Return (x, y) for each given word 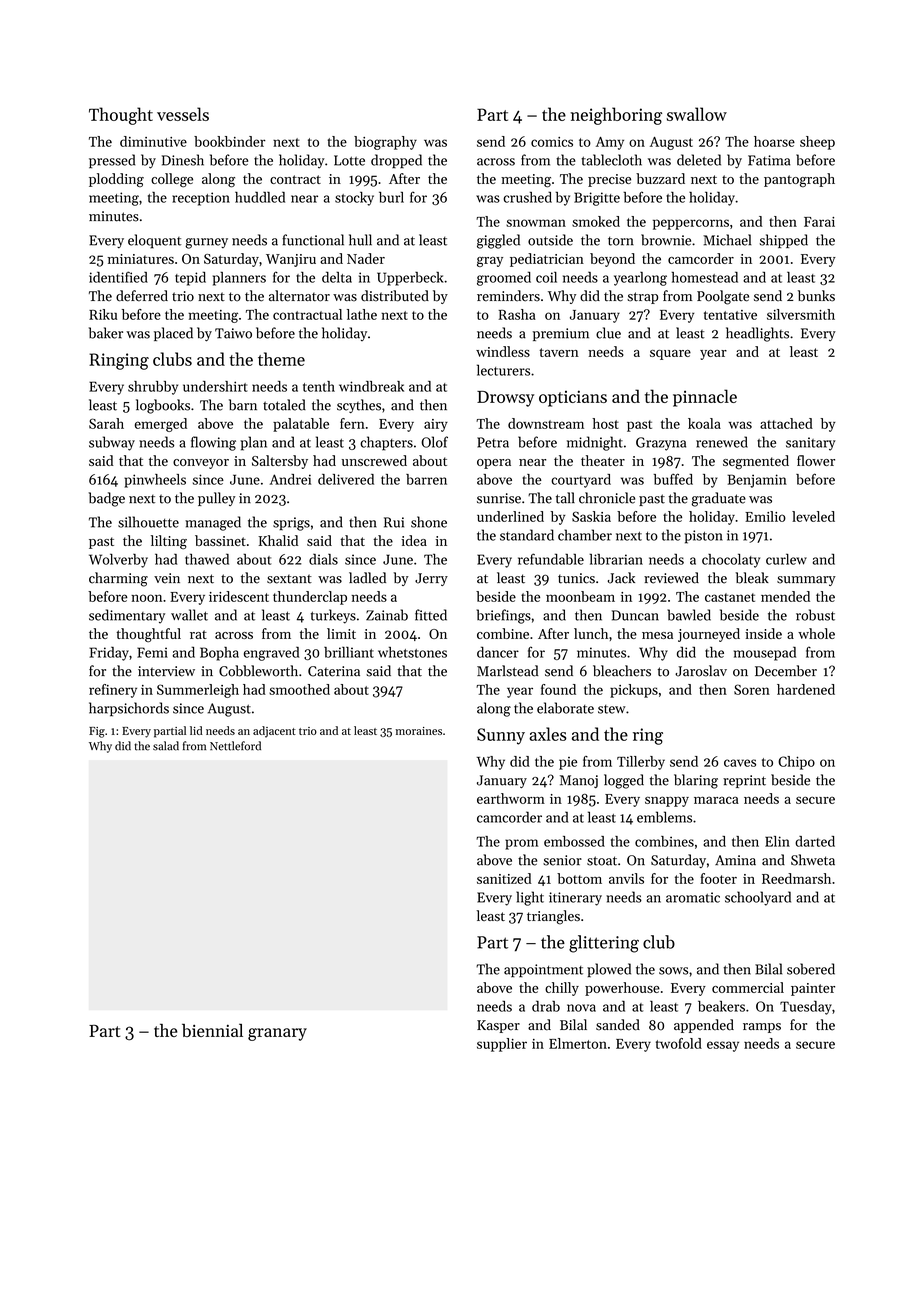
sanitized (504, 878)
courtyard (581, 481)
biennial (212, 1030)
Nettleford (235, 746)
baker (106, 333)
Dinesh (183, 160)
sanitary (810, 444)
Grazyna (661, 444)
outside (550, 240)
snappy (667, 801)
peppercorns (691, 224)
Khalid (278, 540)
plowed (609, 970)
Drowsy (505, 399)
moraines (419, 731)
